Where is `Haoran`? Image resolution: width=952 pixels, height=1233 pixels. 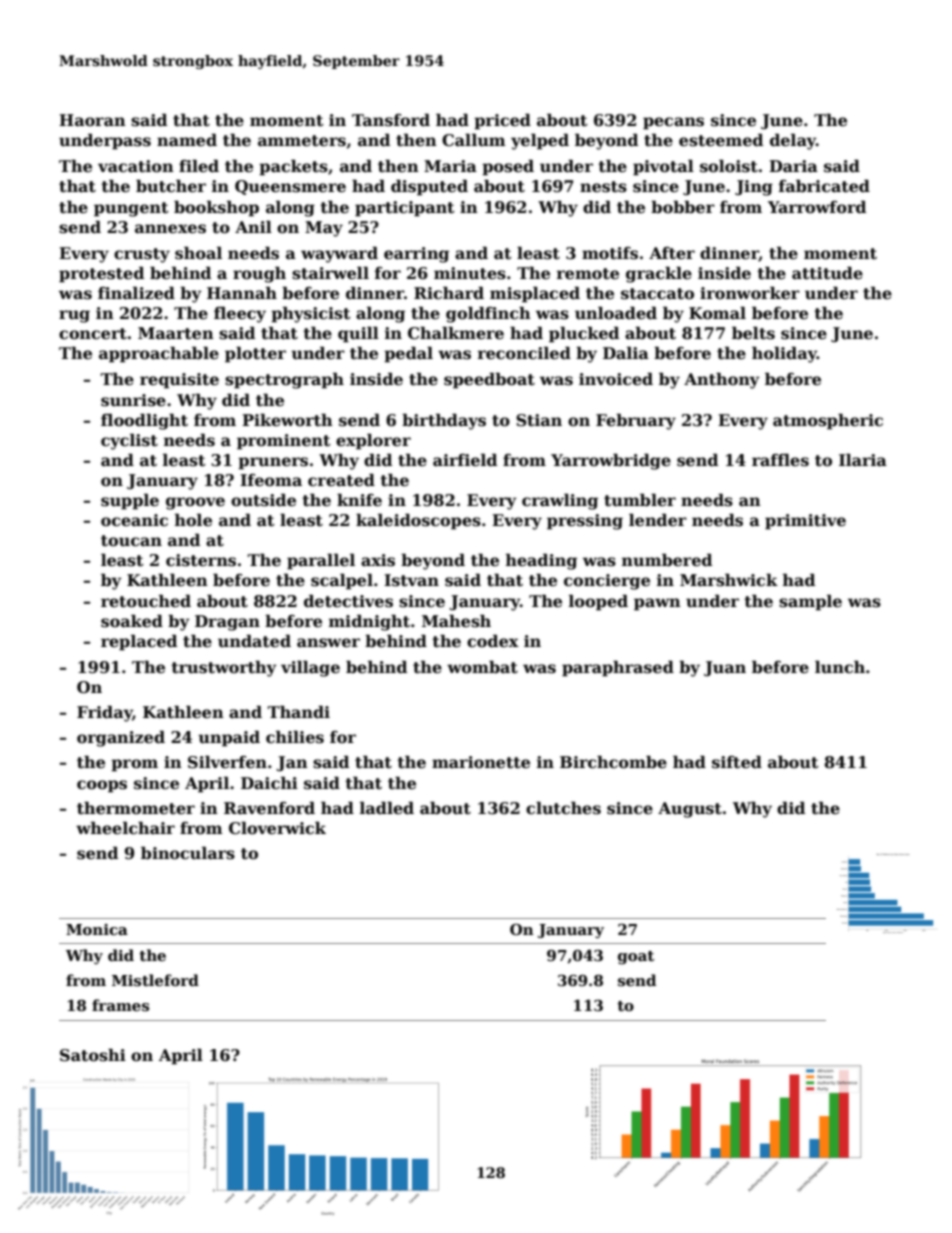 Haoran is located at coordinates (92, 120).
